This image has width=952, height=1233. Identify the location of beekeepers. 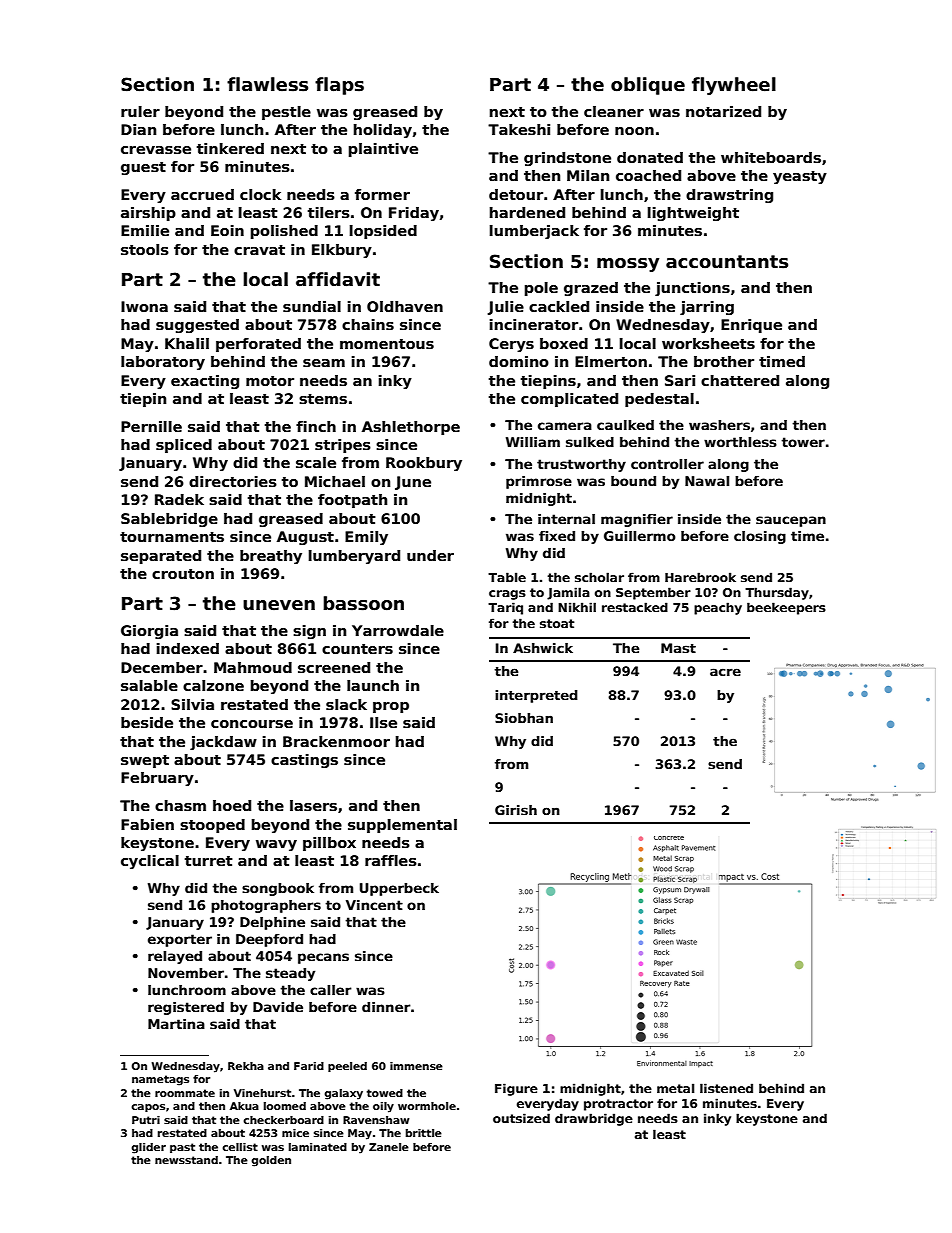
(786, 608).
